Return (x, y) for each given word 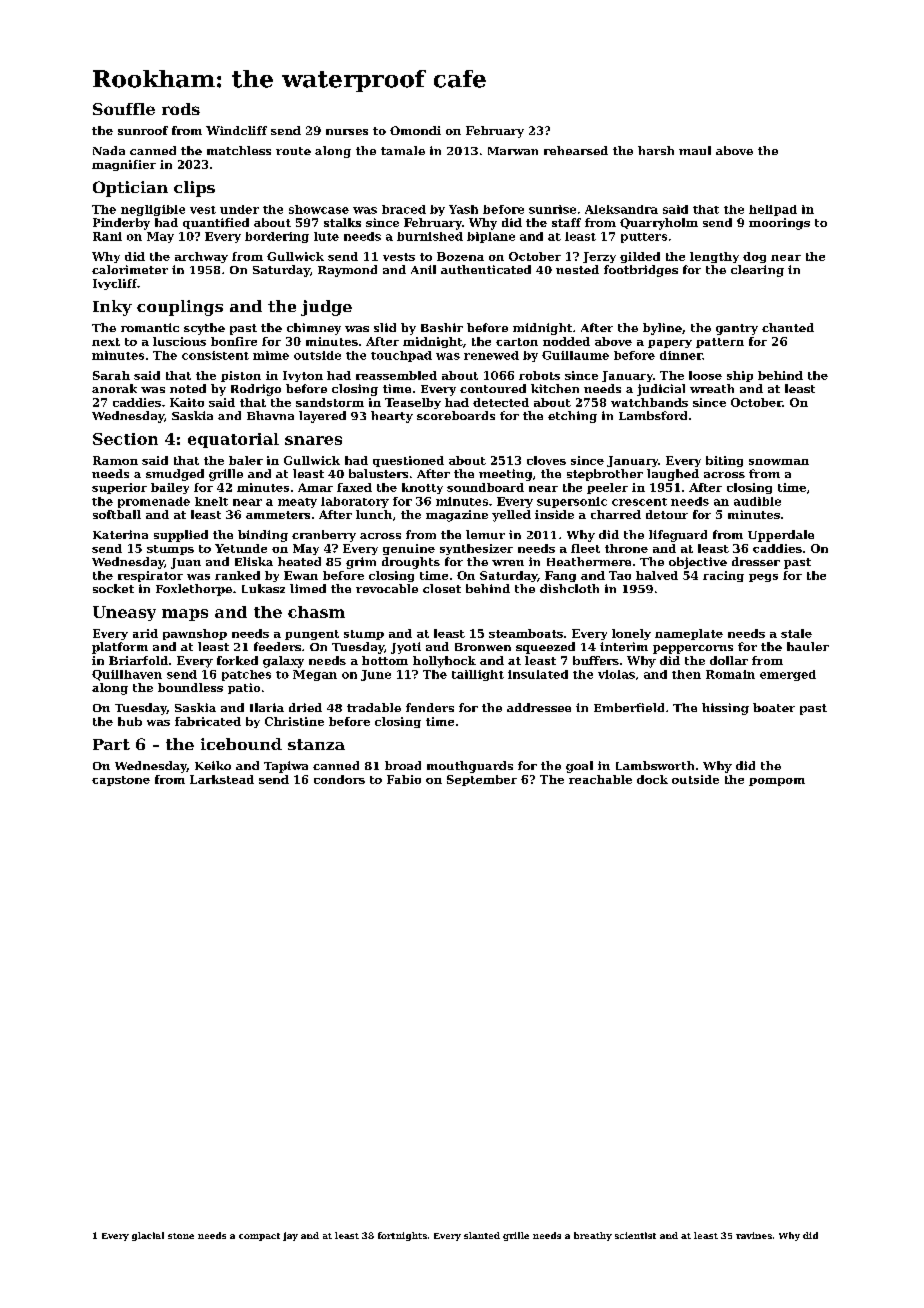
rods (181, 109)
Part (111, 744)
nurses (347, 132)
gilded (640, 257)
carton (517, 342)
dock (652, 779)
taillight (478, 675)
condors (339, 779)
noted (188, 388)
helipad (773, 210)
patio (244, 688)
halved (657, 575)
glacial (148, 1236)
